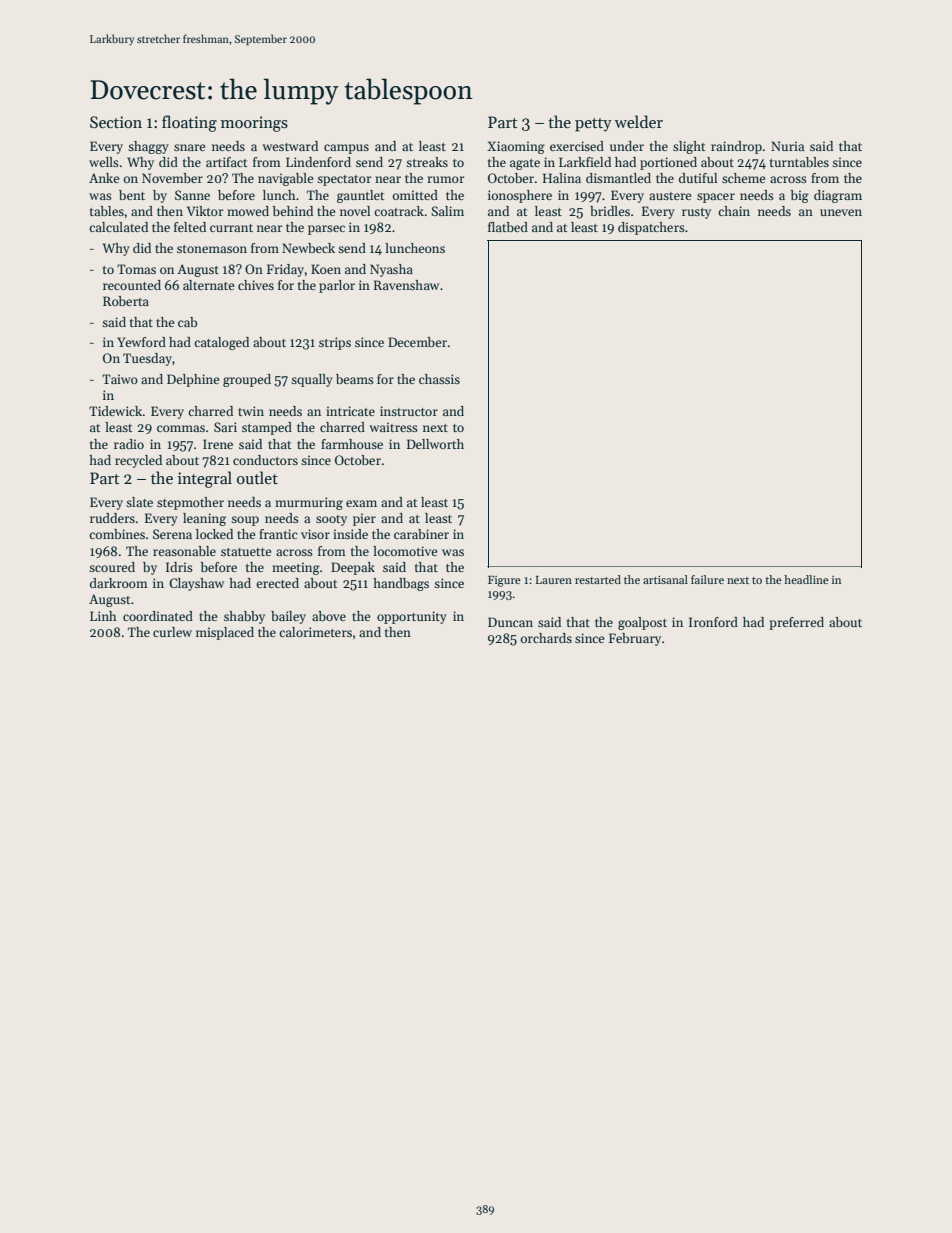 The width and height of the screenshot is (952, 1233). What do you see at coordinates (120, 379) in the screenshot?
I see `Taiwo` at bounding box center [120, 379].
